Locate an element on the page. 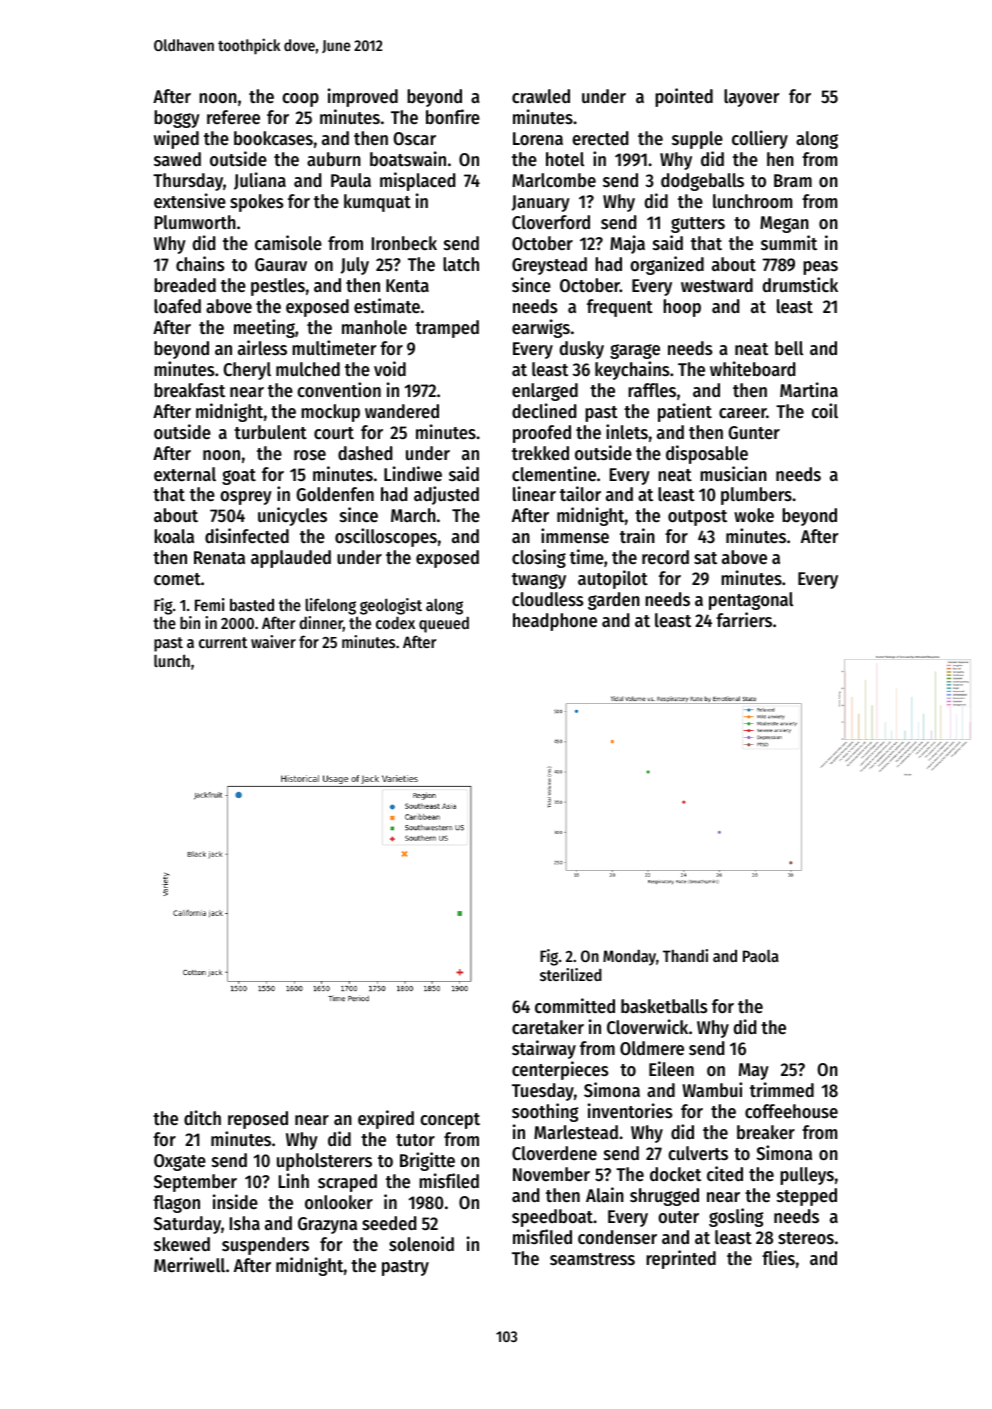  unicycles is located at coordinates (292, 516).
